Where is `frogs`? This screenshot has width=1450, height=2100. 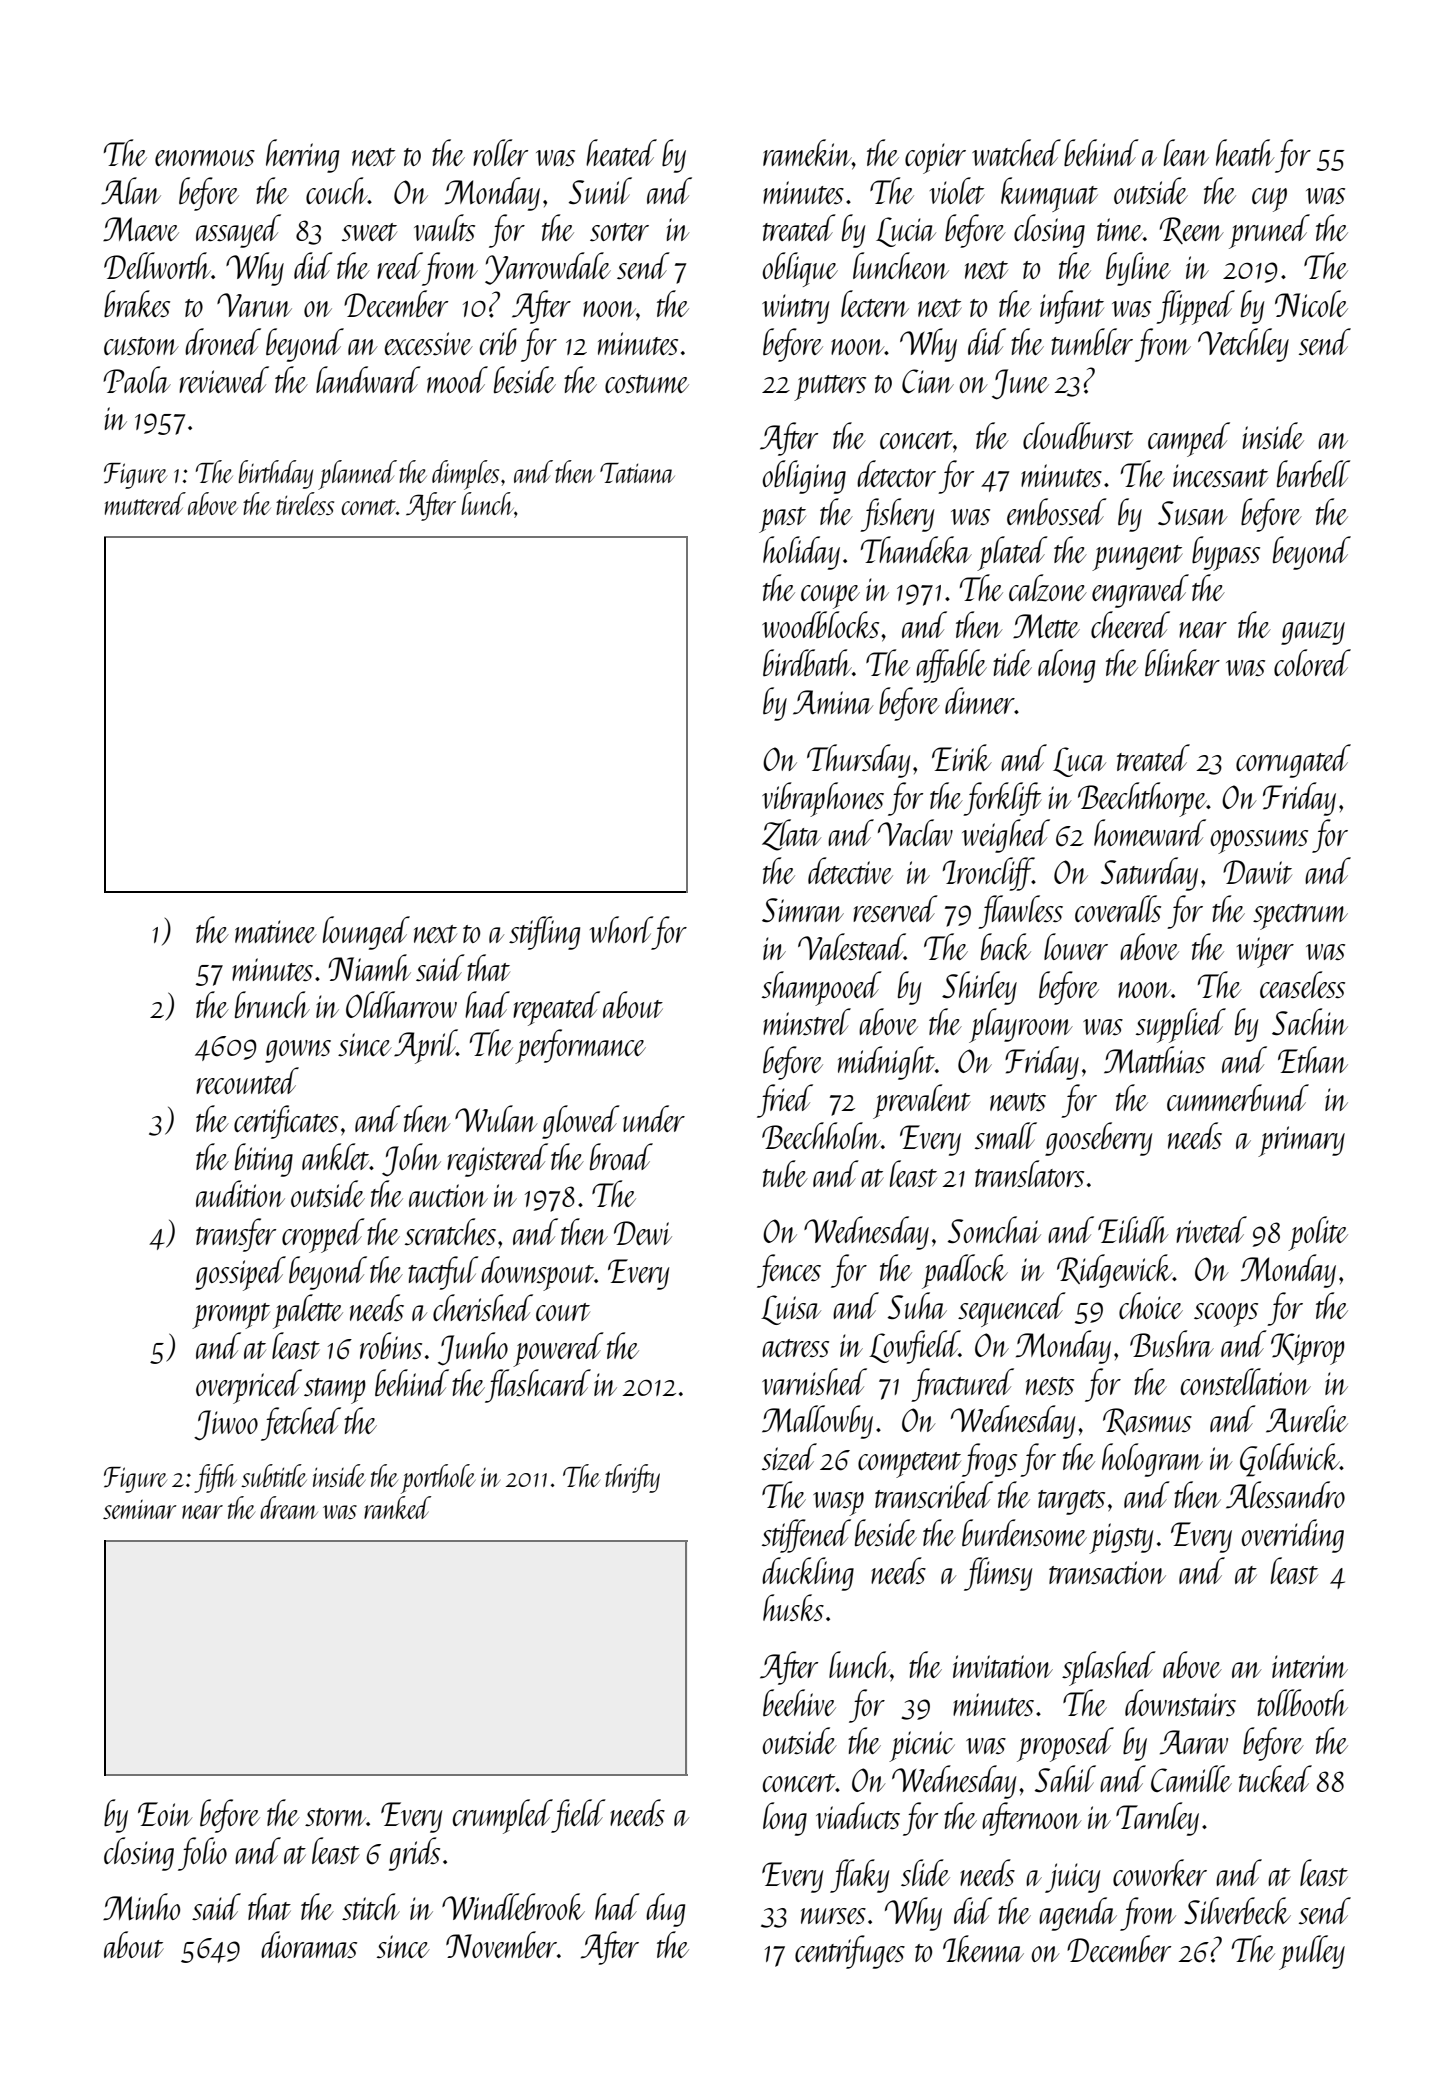 frogs is located at coordinates (989, 1460).
